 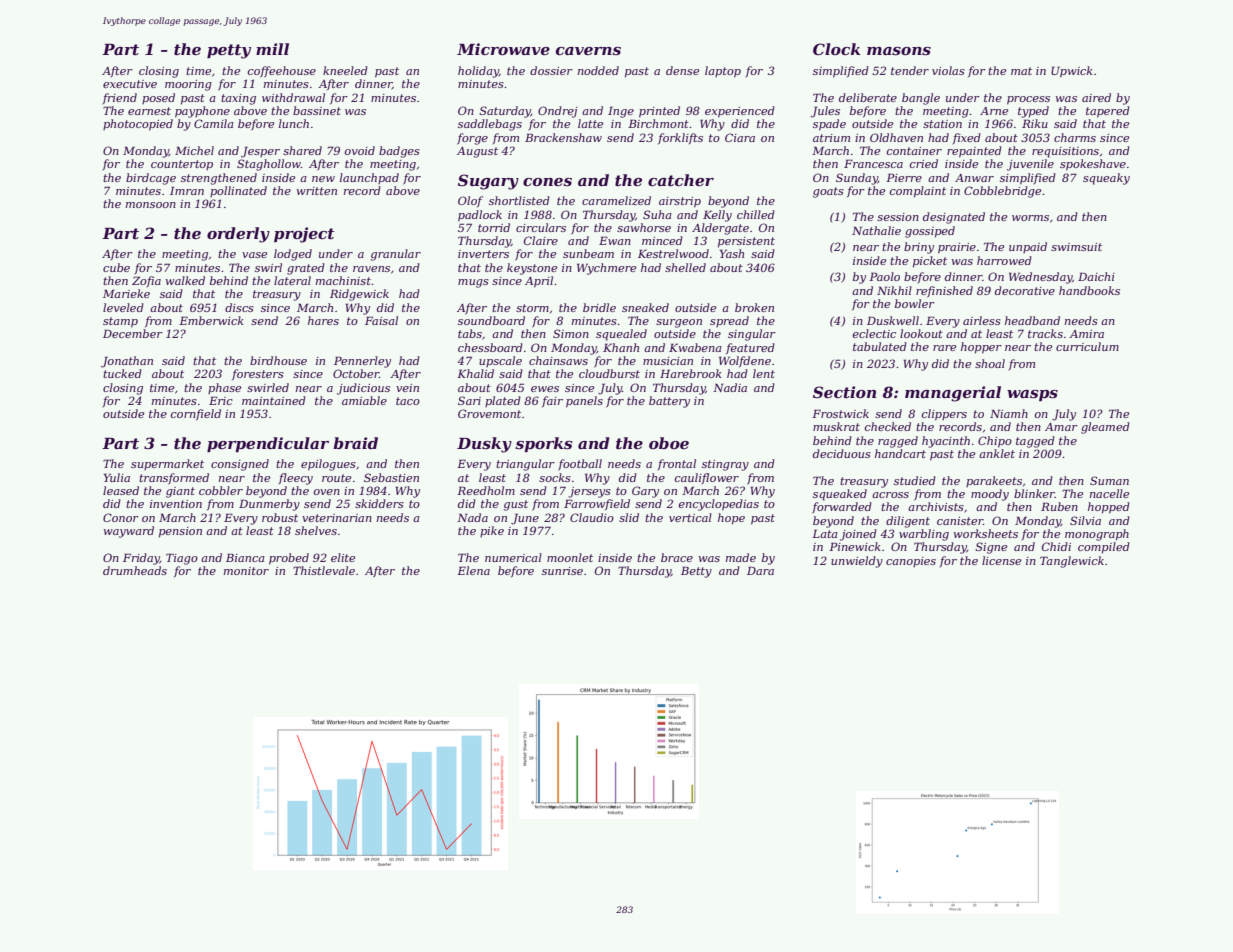 I want to click on payphone, so click(x=202, y=112).
